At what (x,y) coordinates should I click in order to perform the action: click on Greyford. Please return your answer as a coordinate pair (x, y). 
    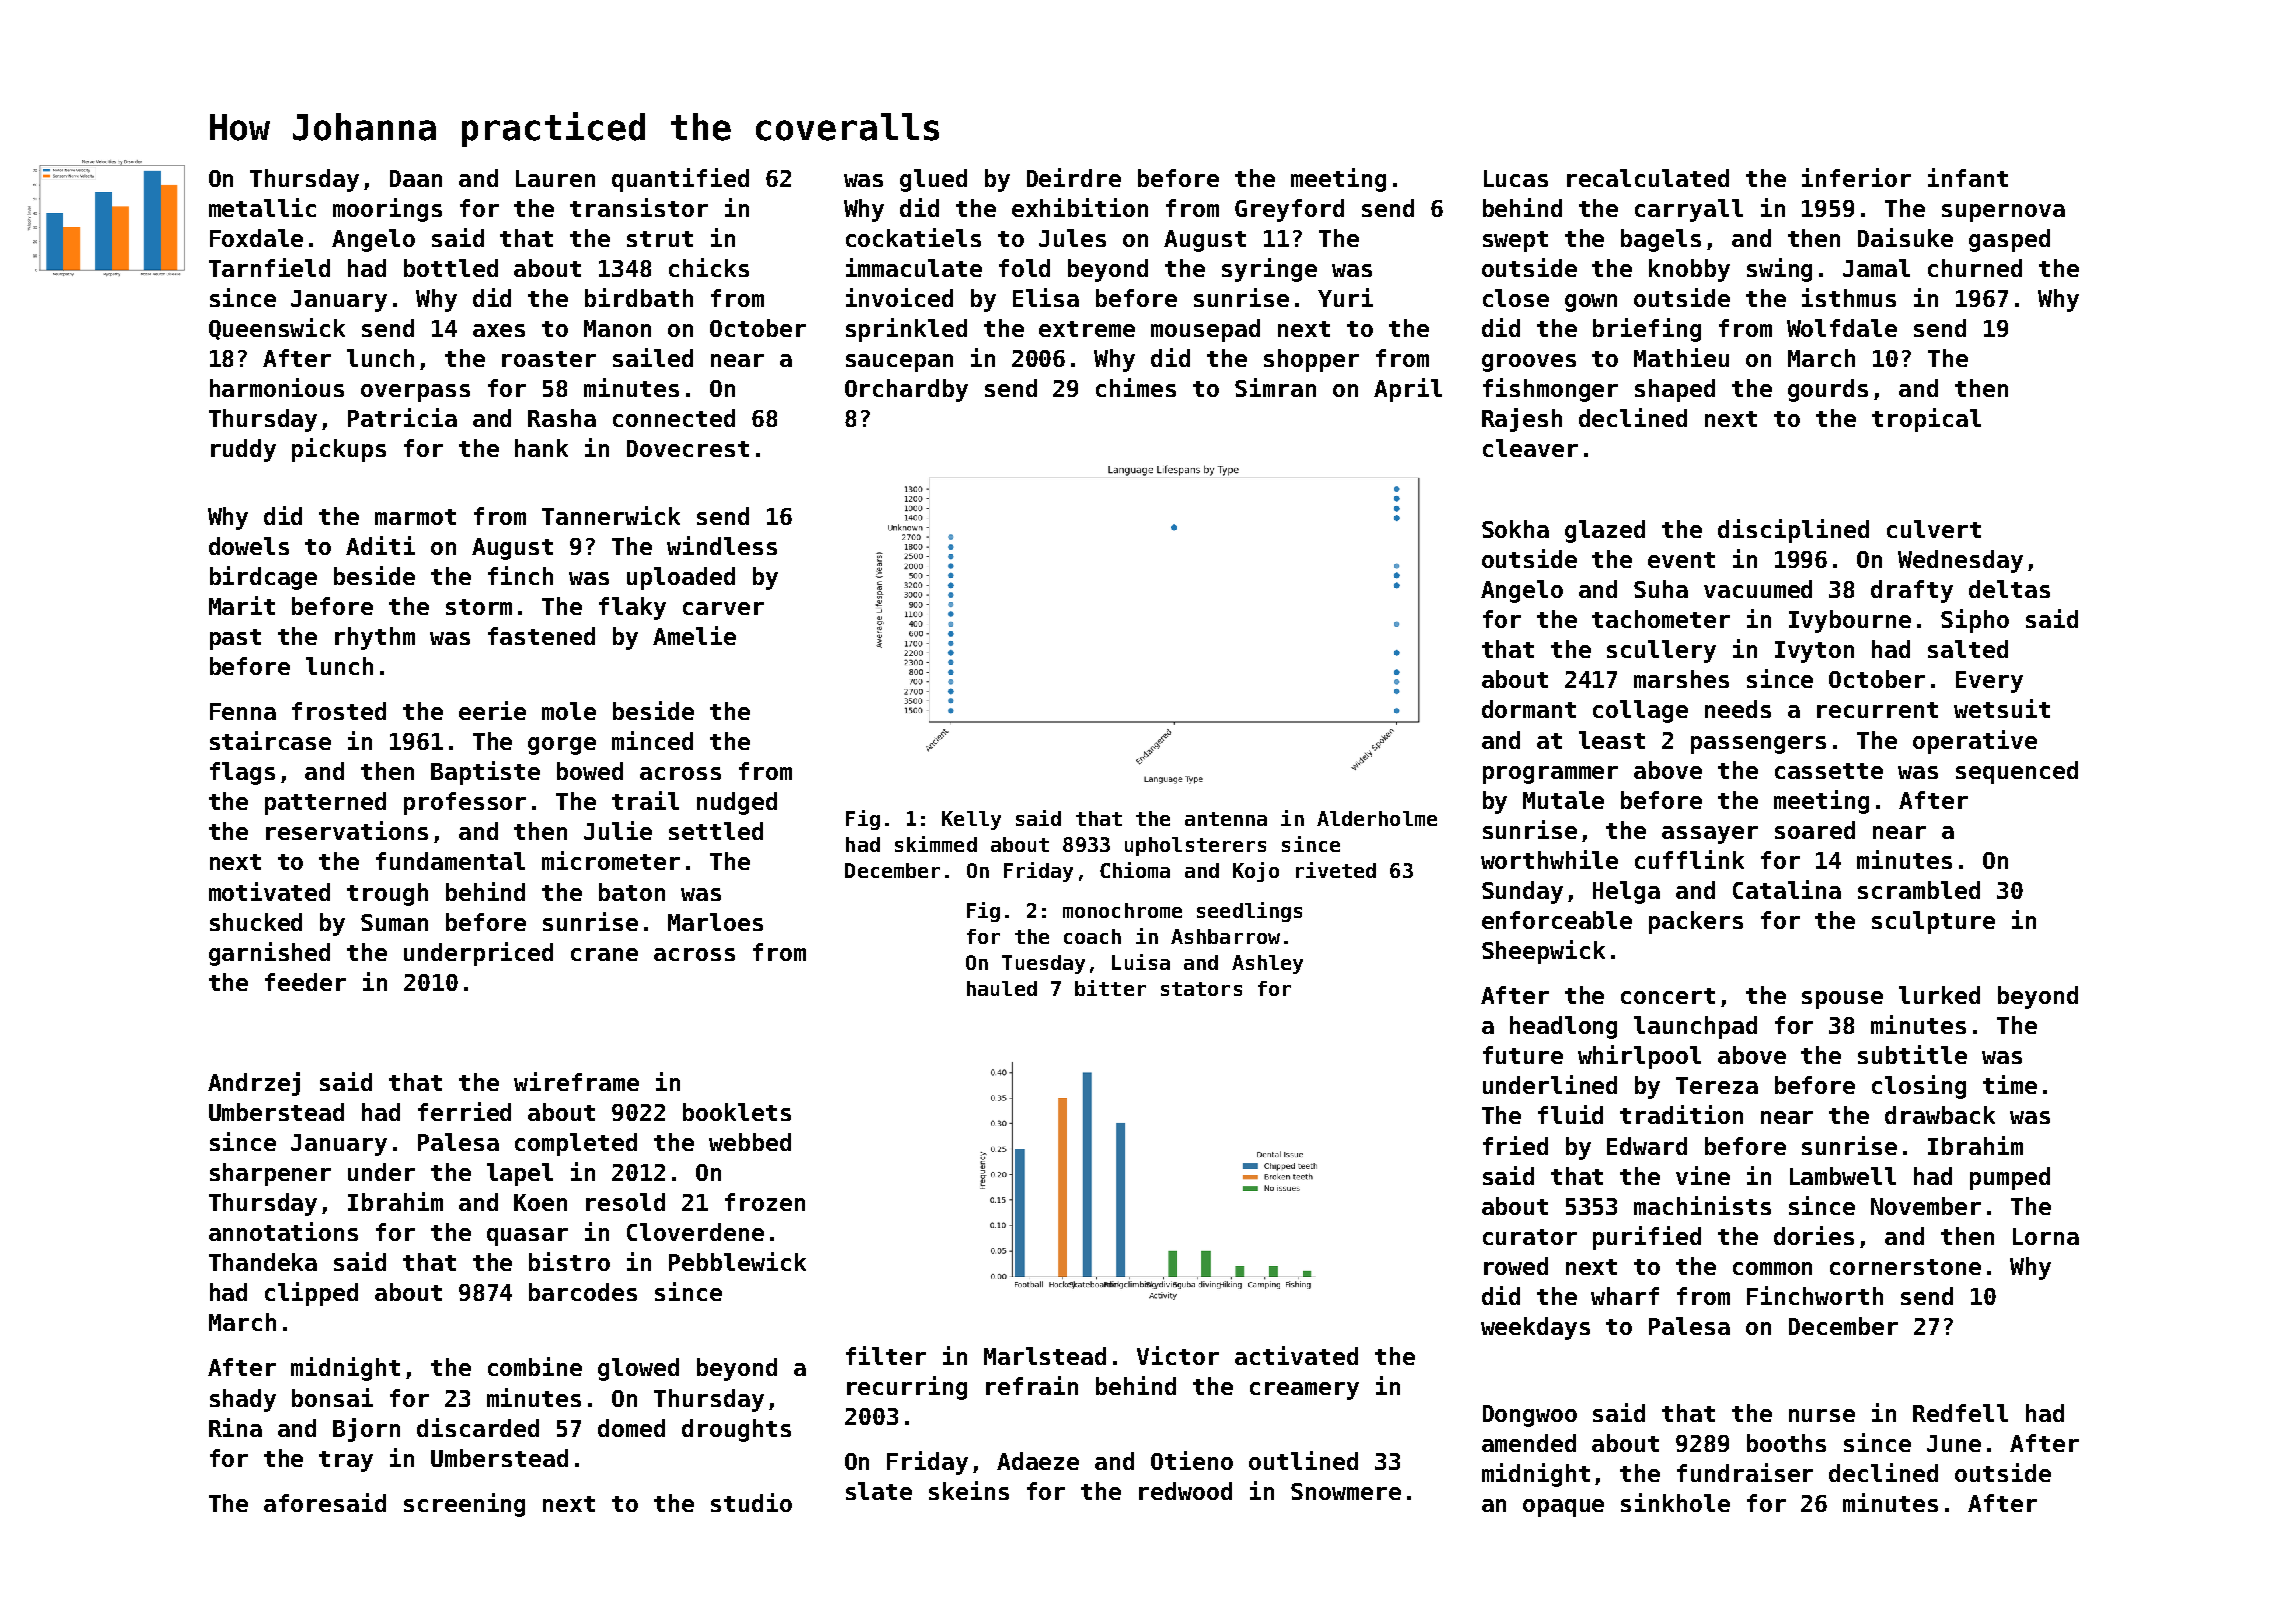
    Looking at the image, I should click on (1289, 210).
